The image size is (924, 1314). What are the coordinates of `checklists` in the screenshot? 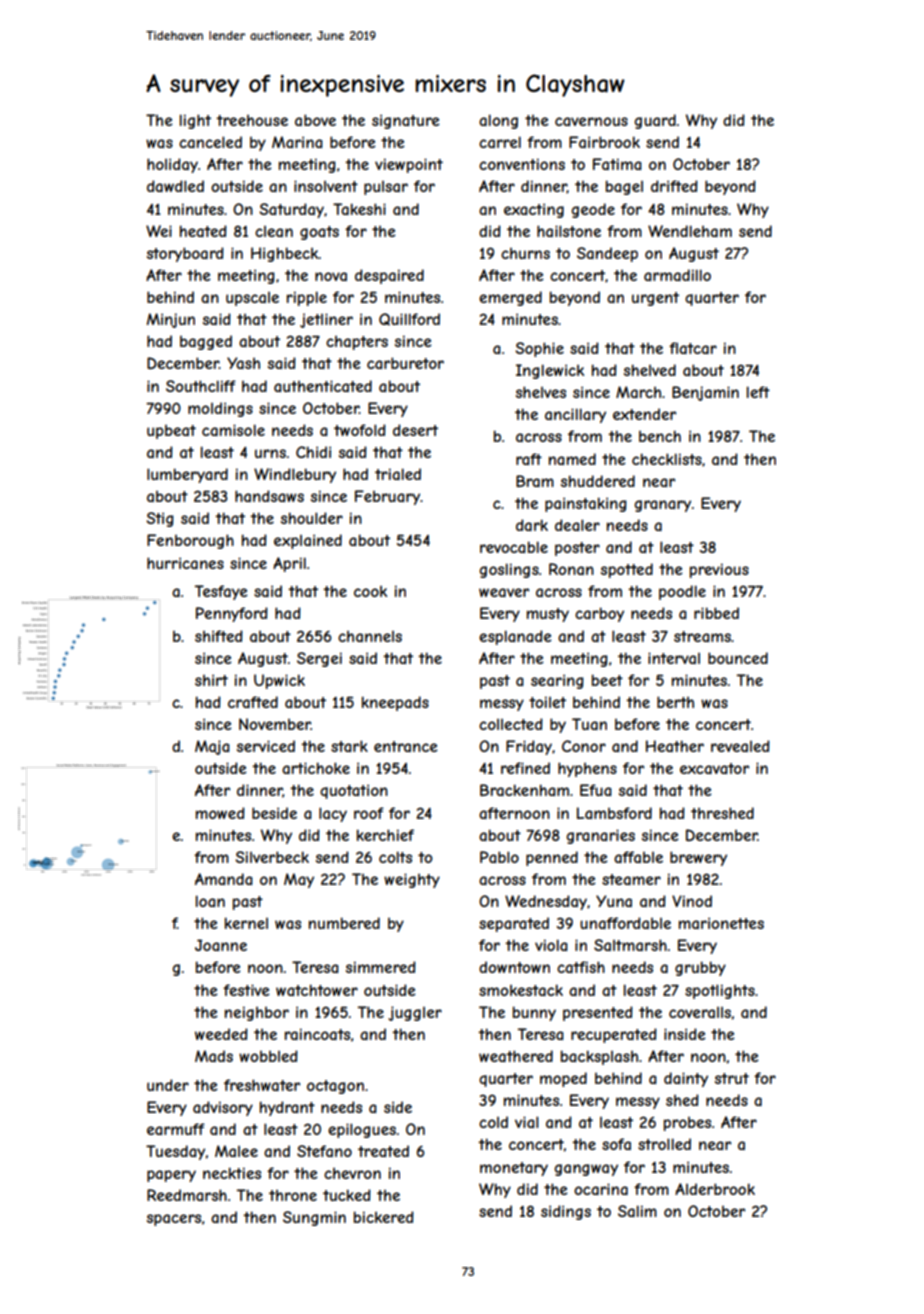 It's located at (667, 459).
